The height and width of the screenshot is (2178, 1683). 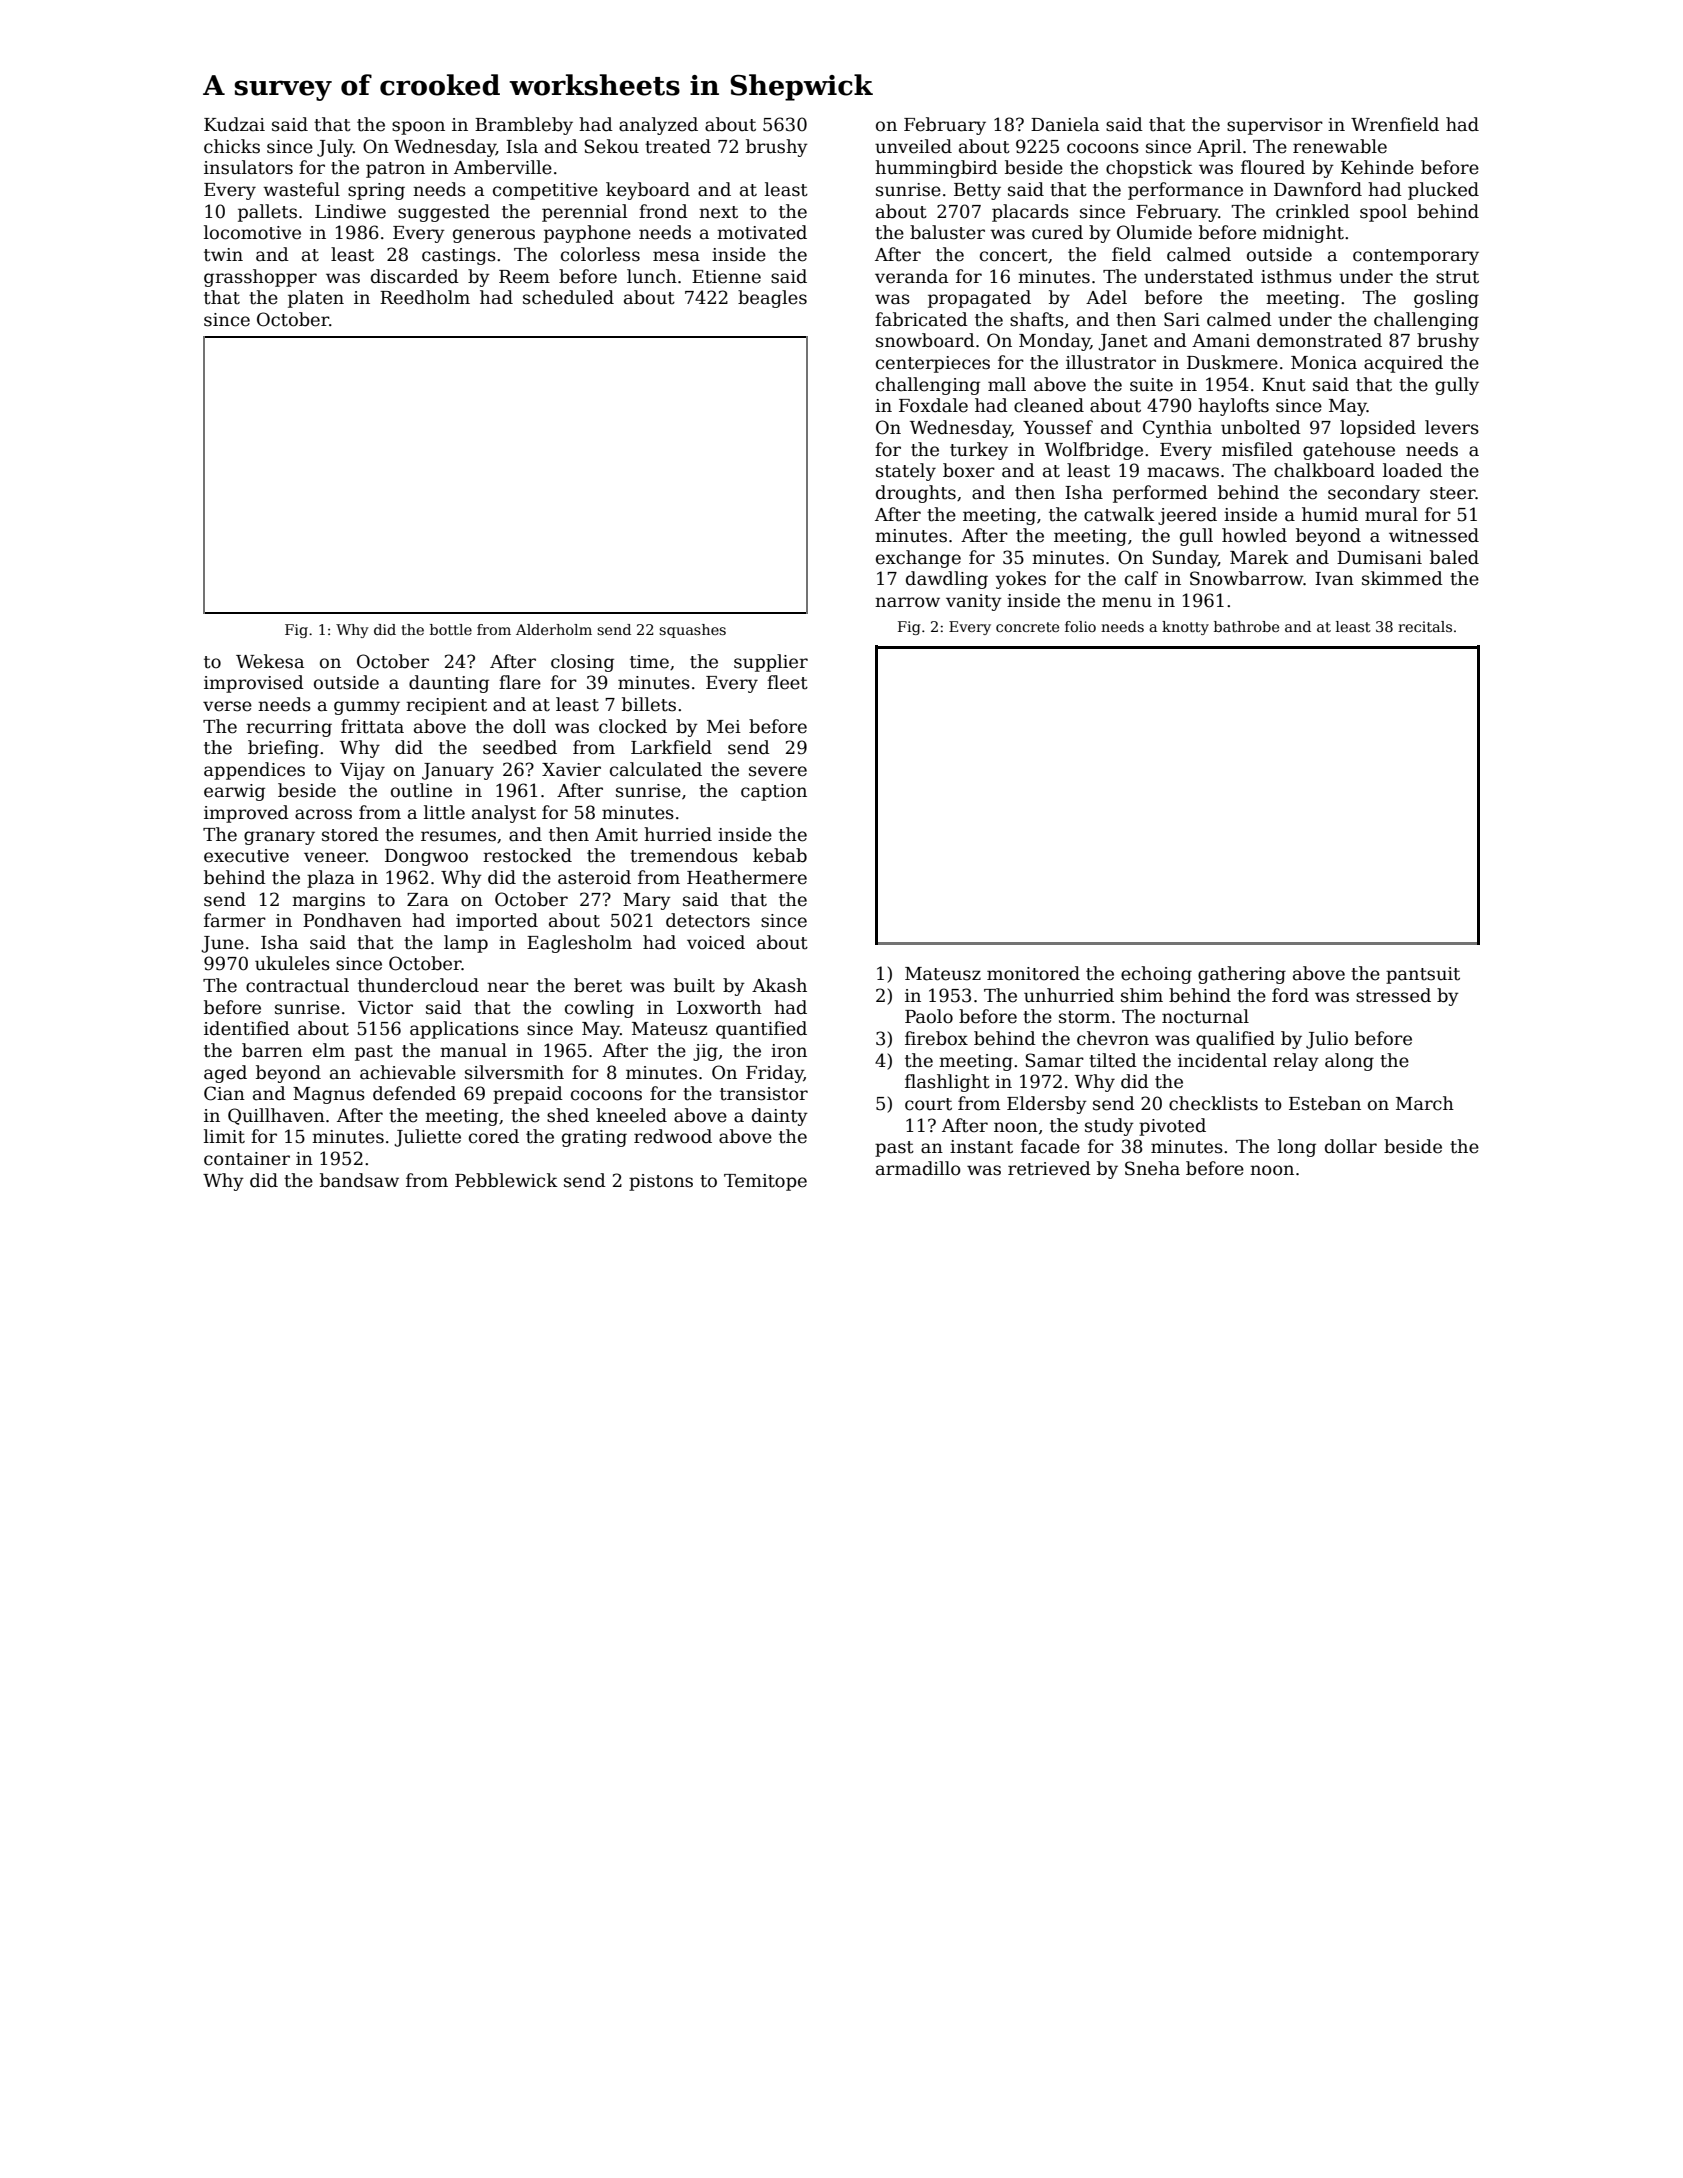 What do you see at coordinates (329, 1095) in the screenshot?
I see `Magnus` at bounding box center [329, 1095].
